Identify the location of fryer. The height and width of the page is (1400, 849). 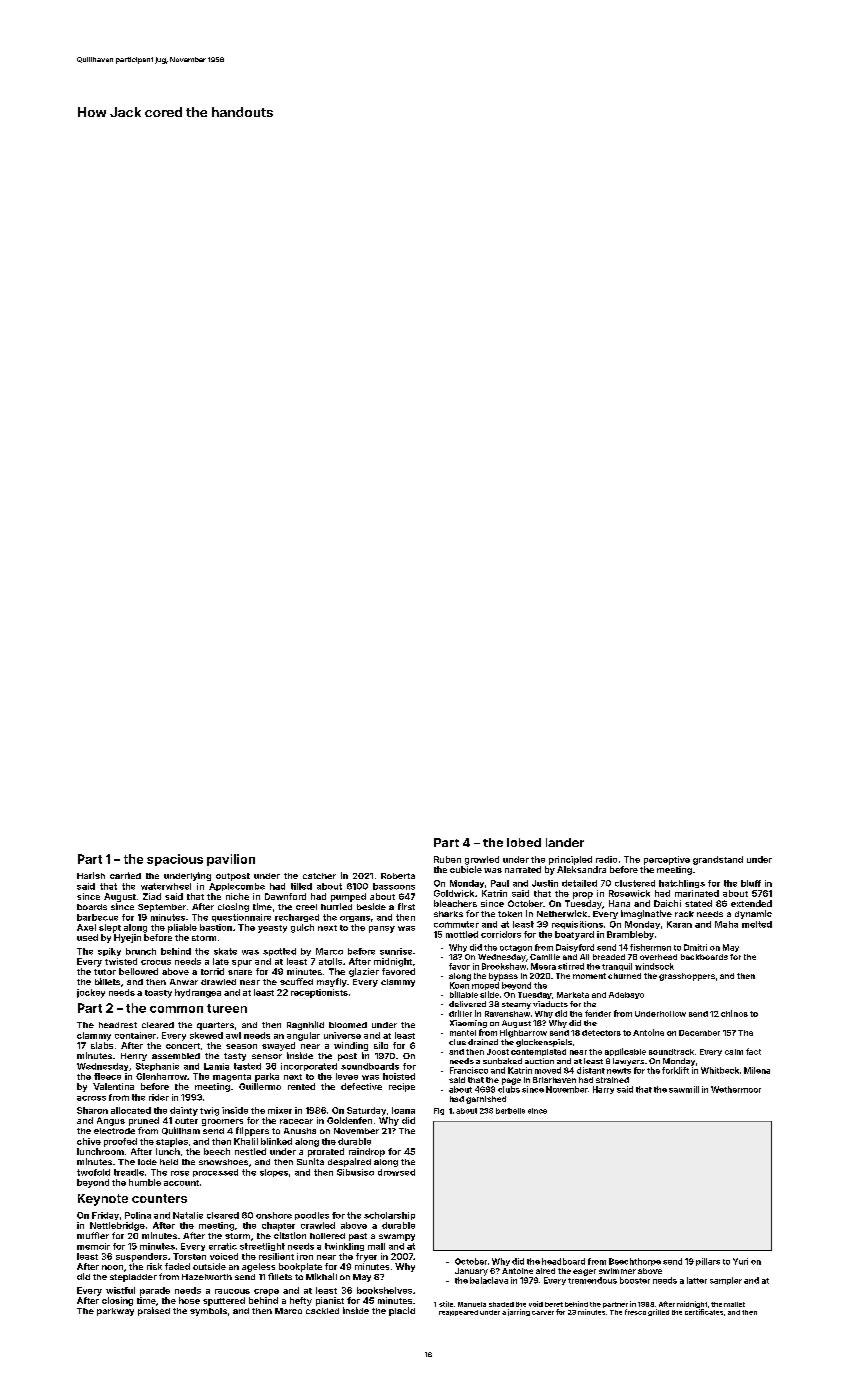
(366, 1257).
